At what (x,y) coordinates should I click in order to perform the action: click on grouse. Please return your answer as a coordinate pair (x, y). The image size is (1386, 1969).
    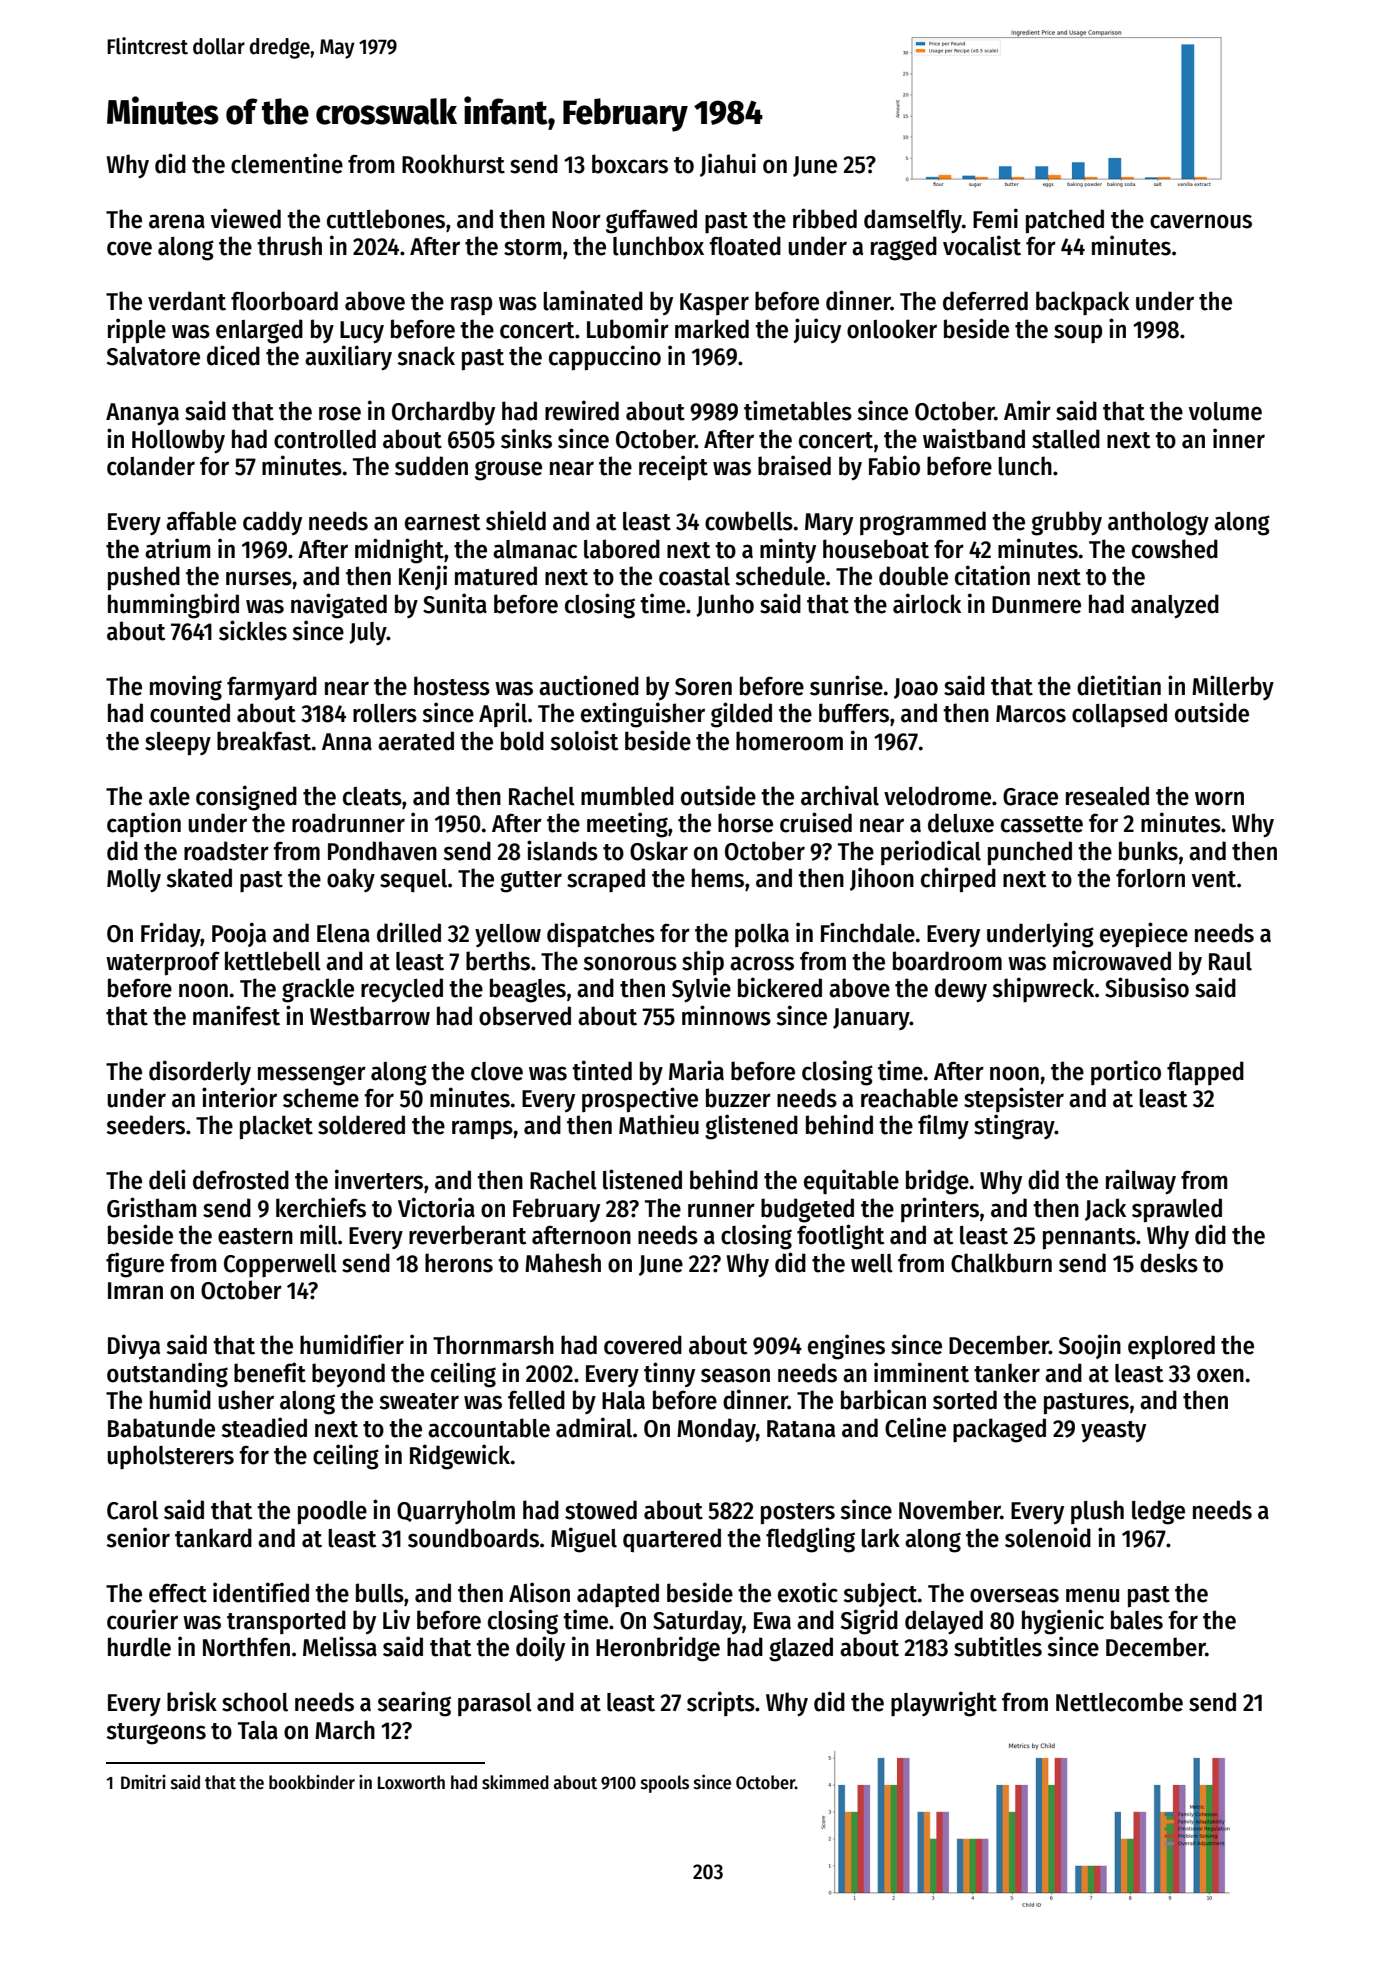
    Looking at the image, I should click on (508, 470).
